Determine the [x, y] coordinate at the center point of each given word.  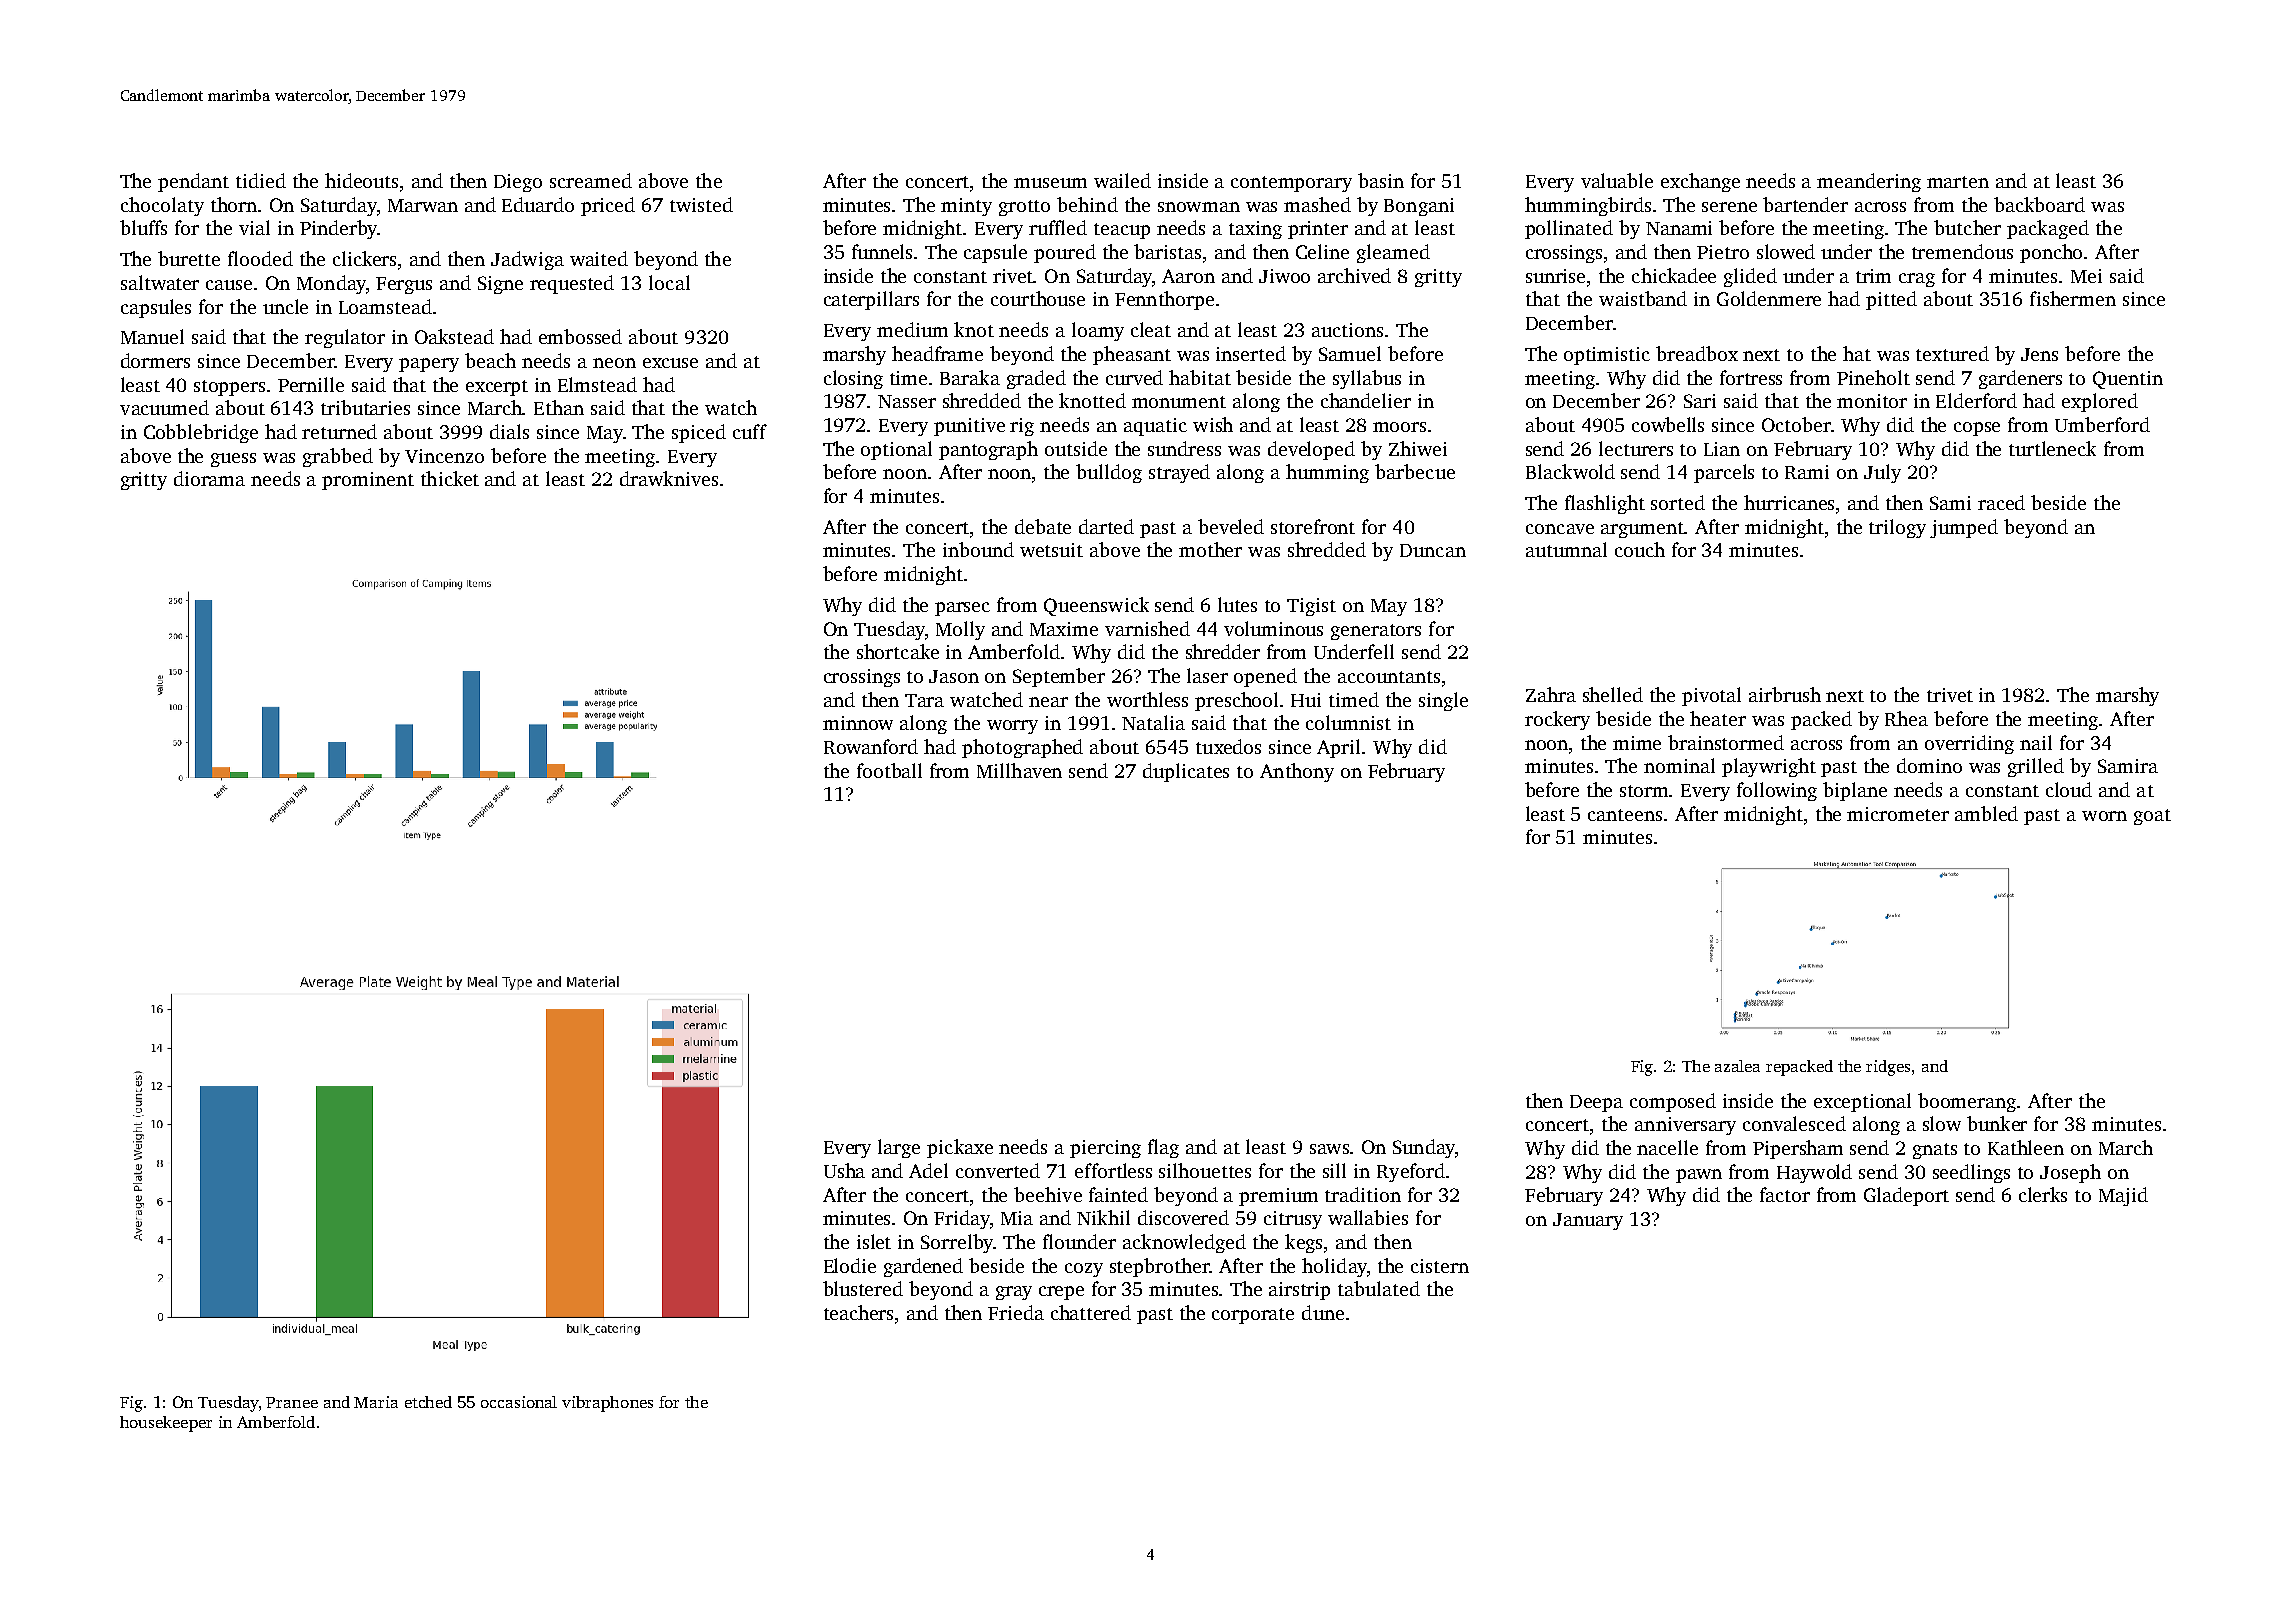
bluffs [143, 227]
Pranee [292, 1402]
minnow [858, 723]
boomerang [1968, 1102]
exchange [1700, 182]
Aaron [1188, 276]
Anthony [1297, 772]
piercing [1105, 1149]
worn [2104, 816]
